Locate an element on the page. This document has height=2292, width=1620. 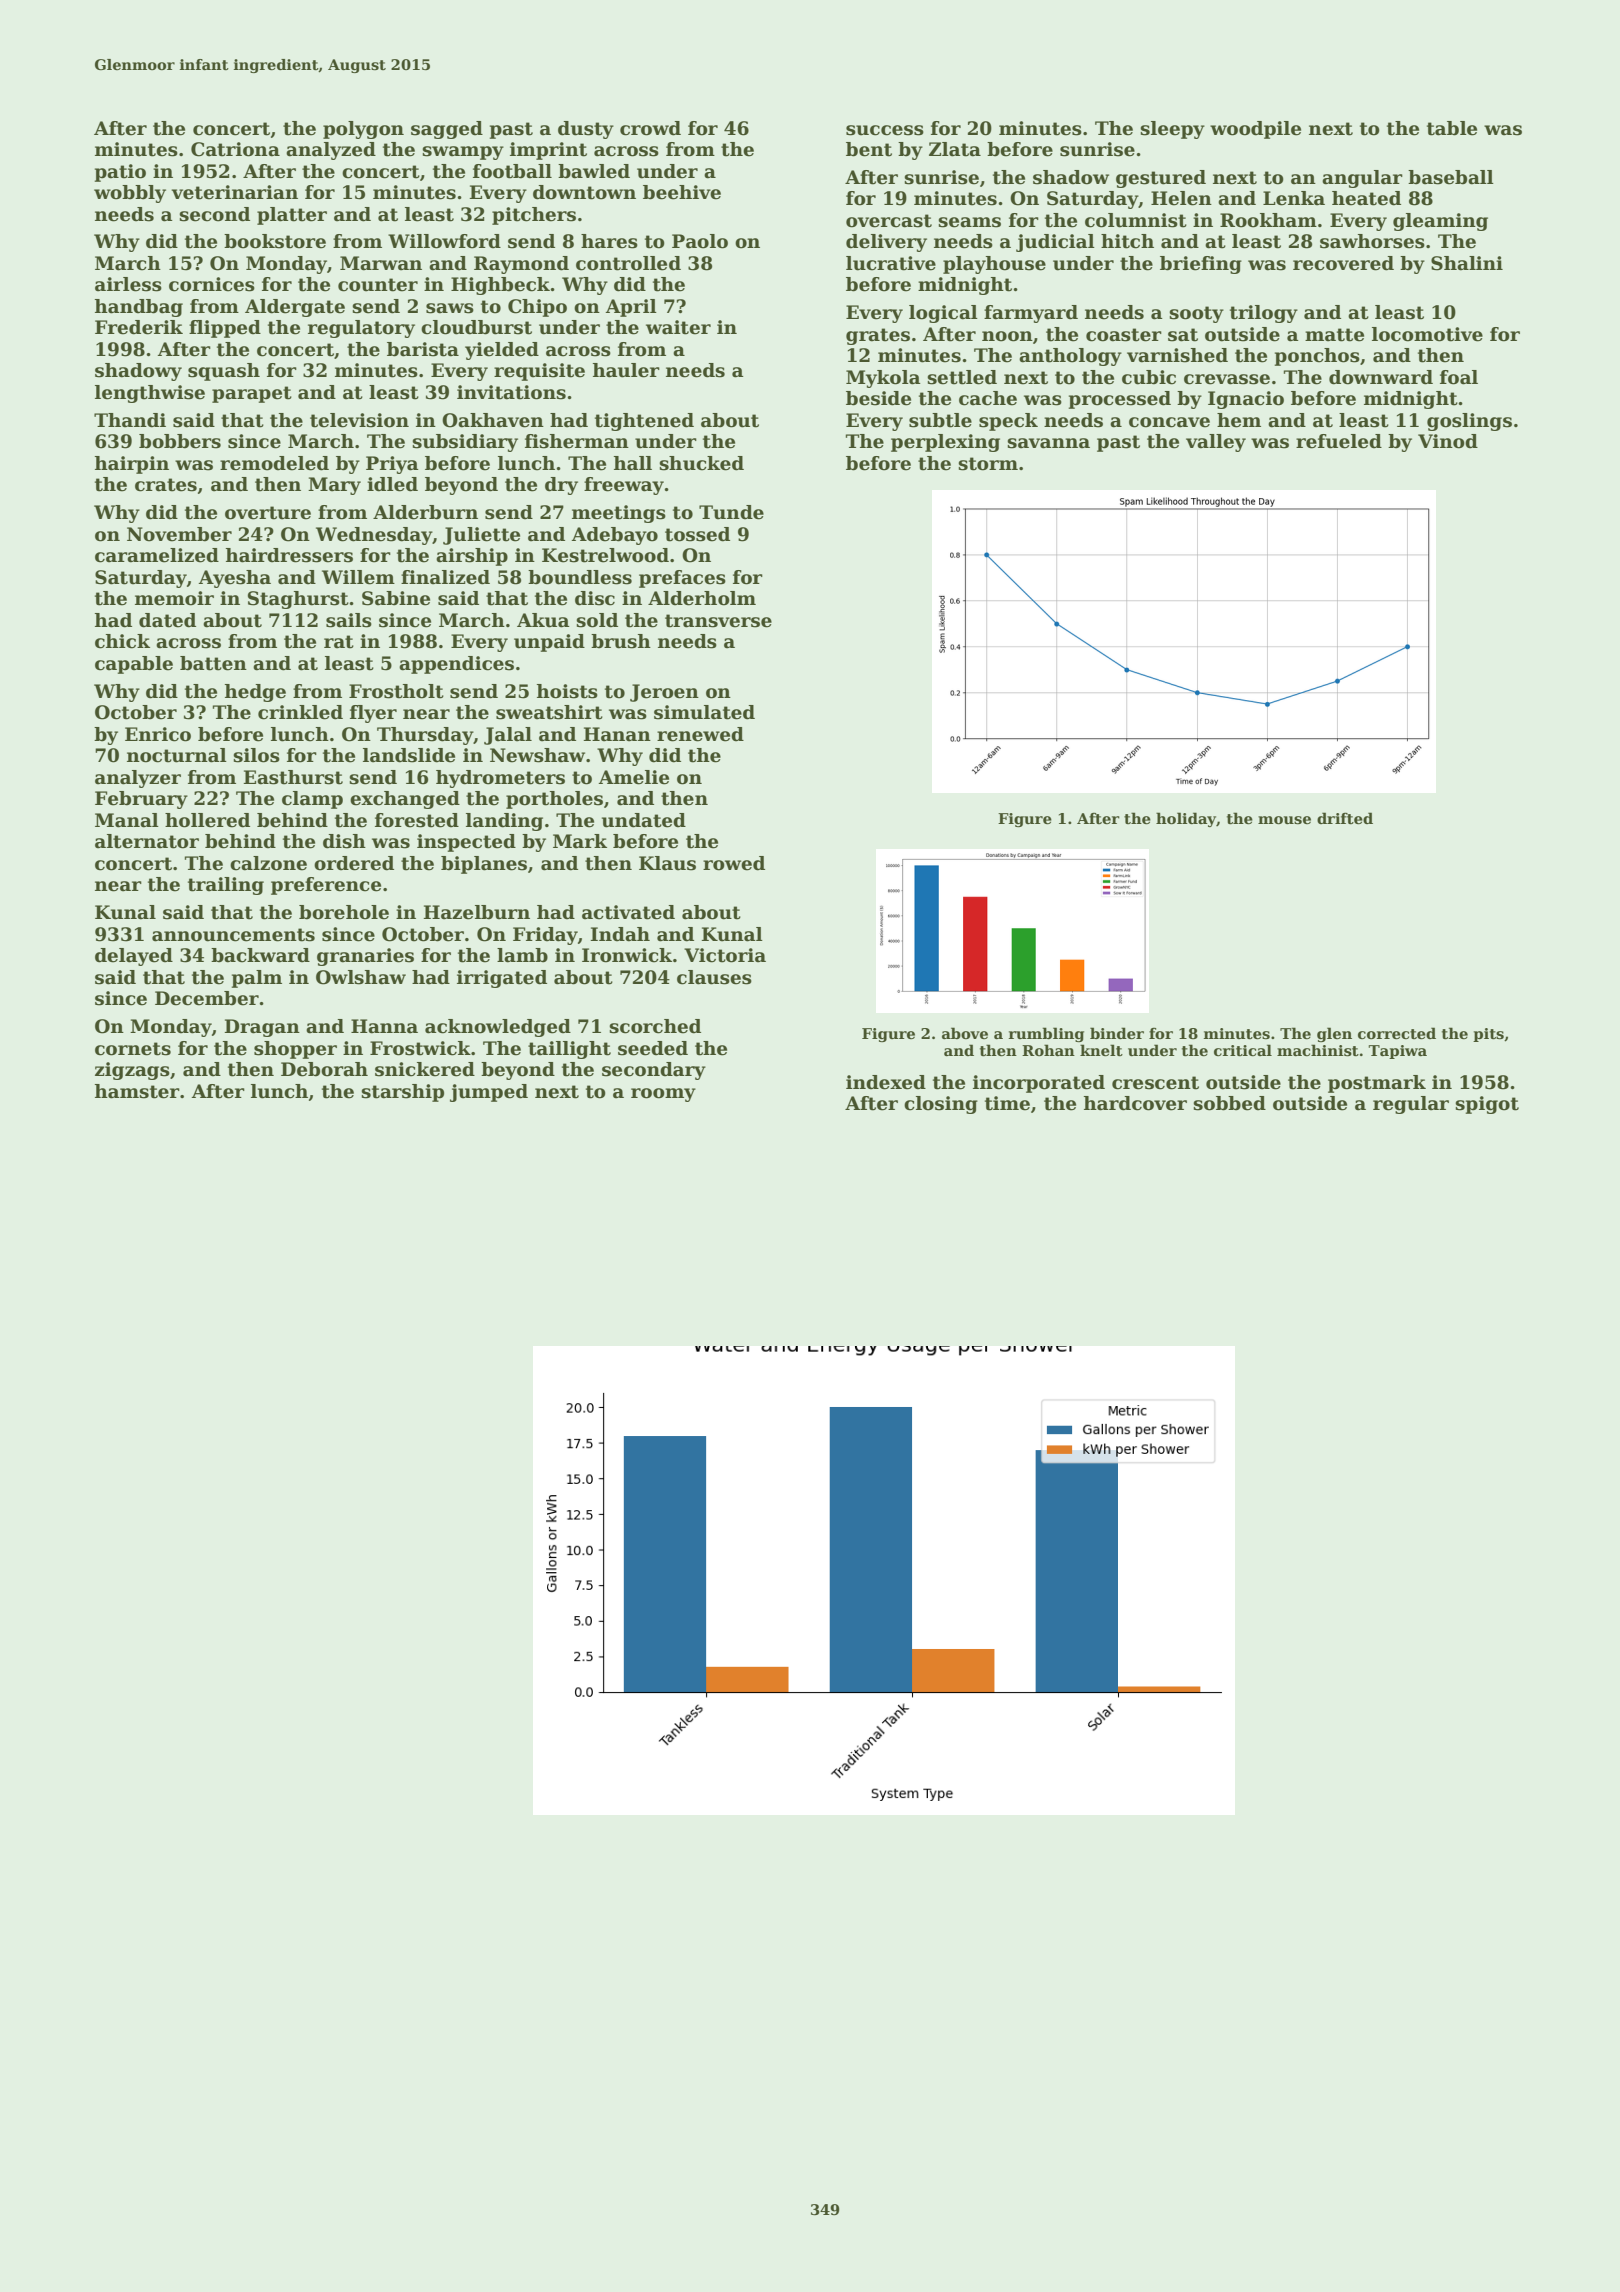
analyzer is located at coordinates (138, 779).
